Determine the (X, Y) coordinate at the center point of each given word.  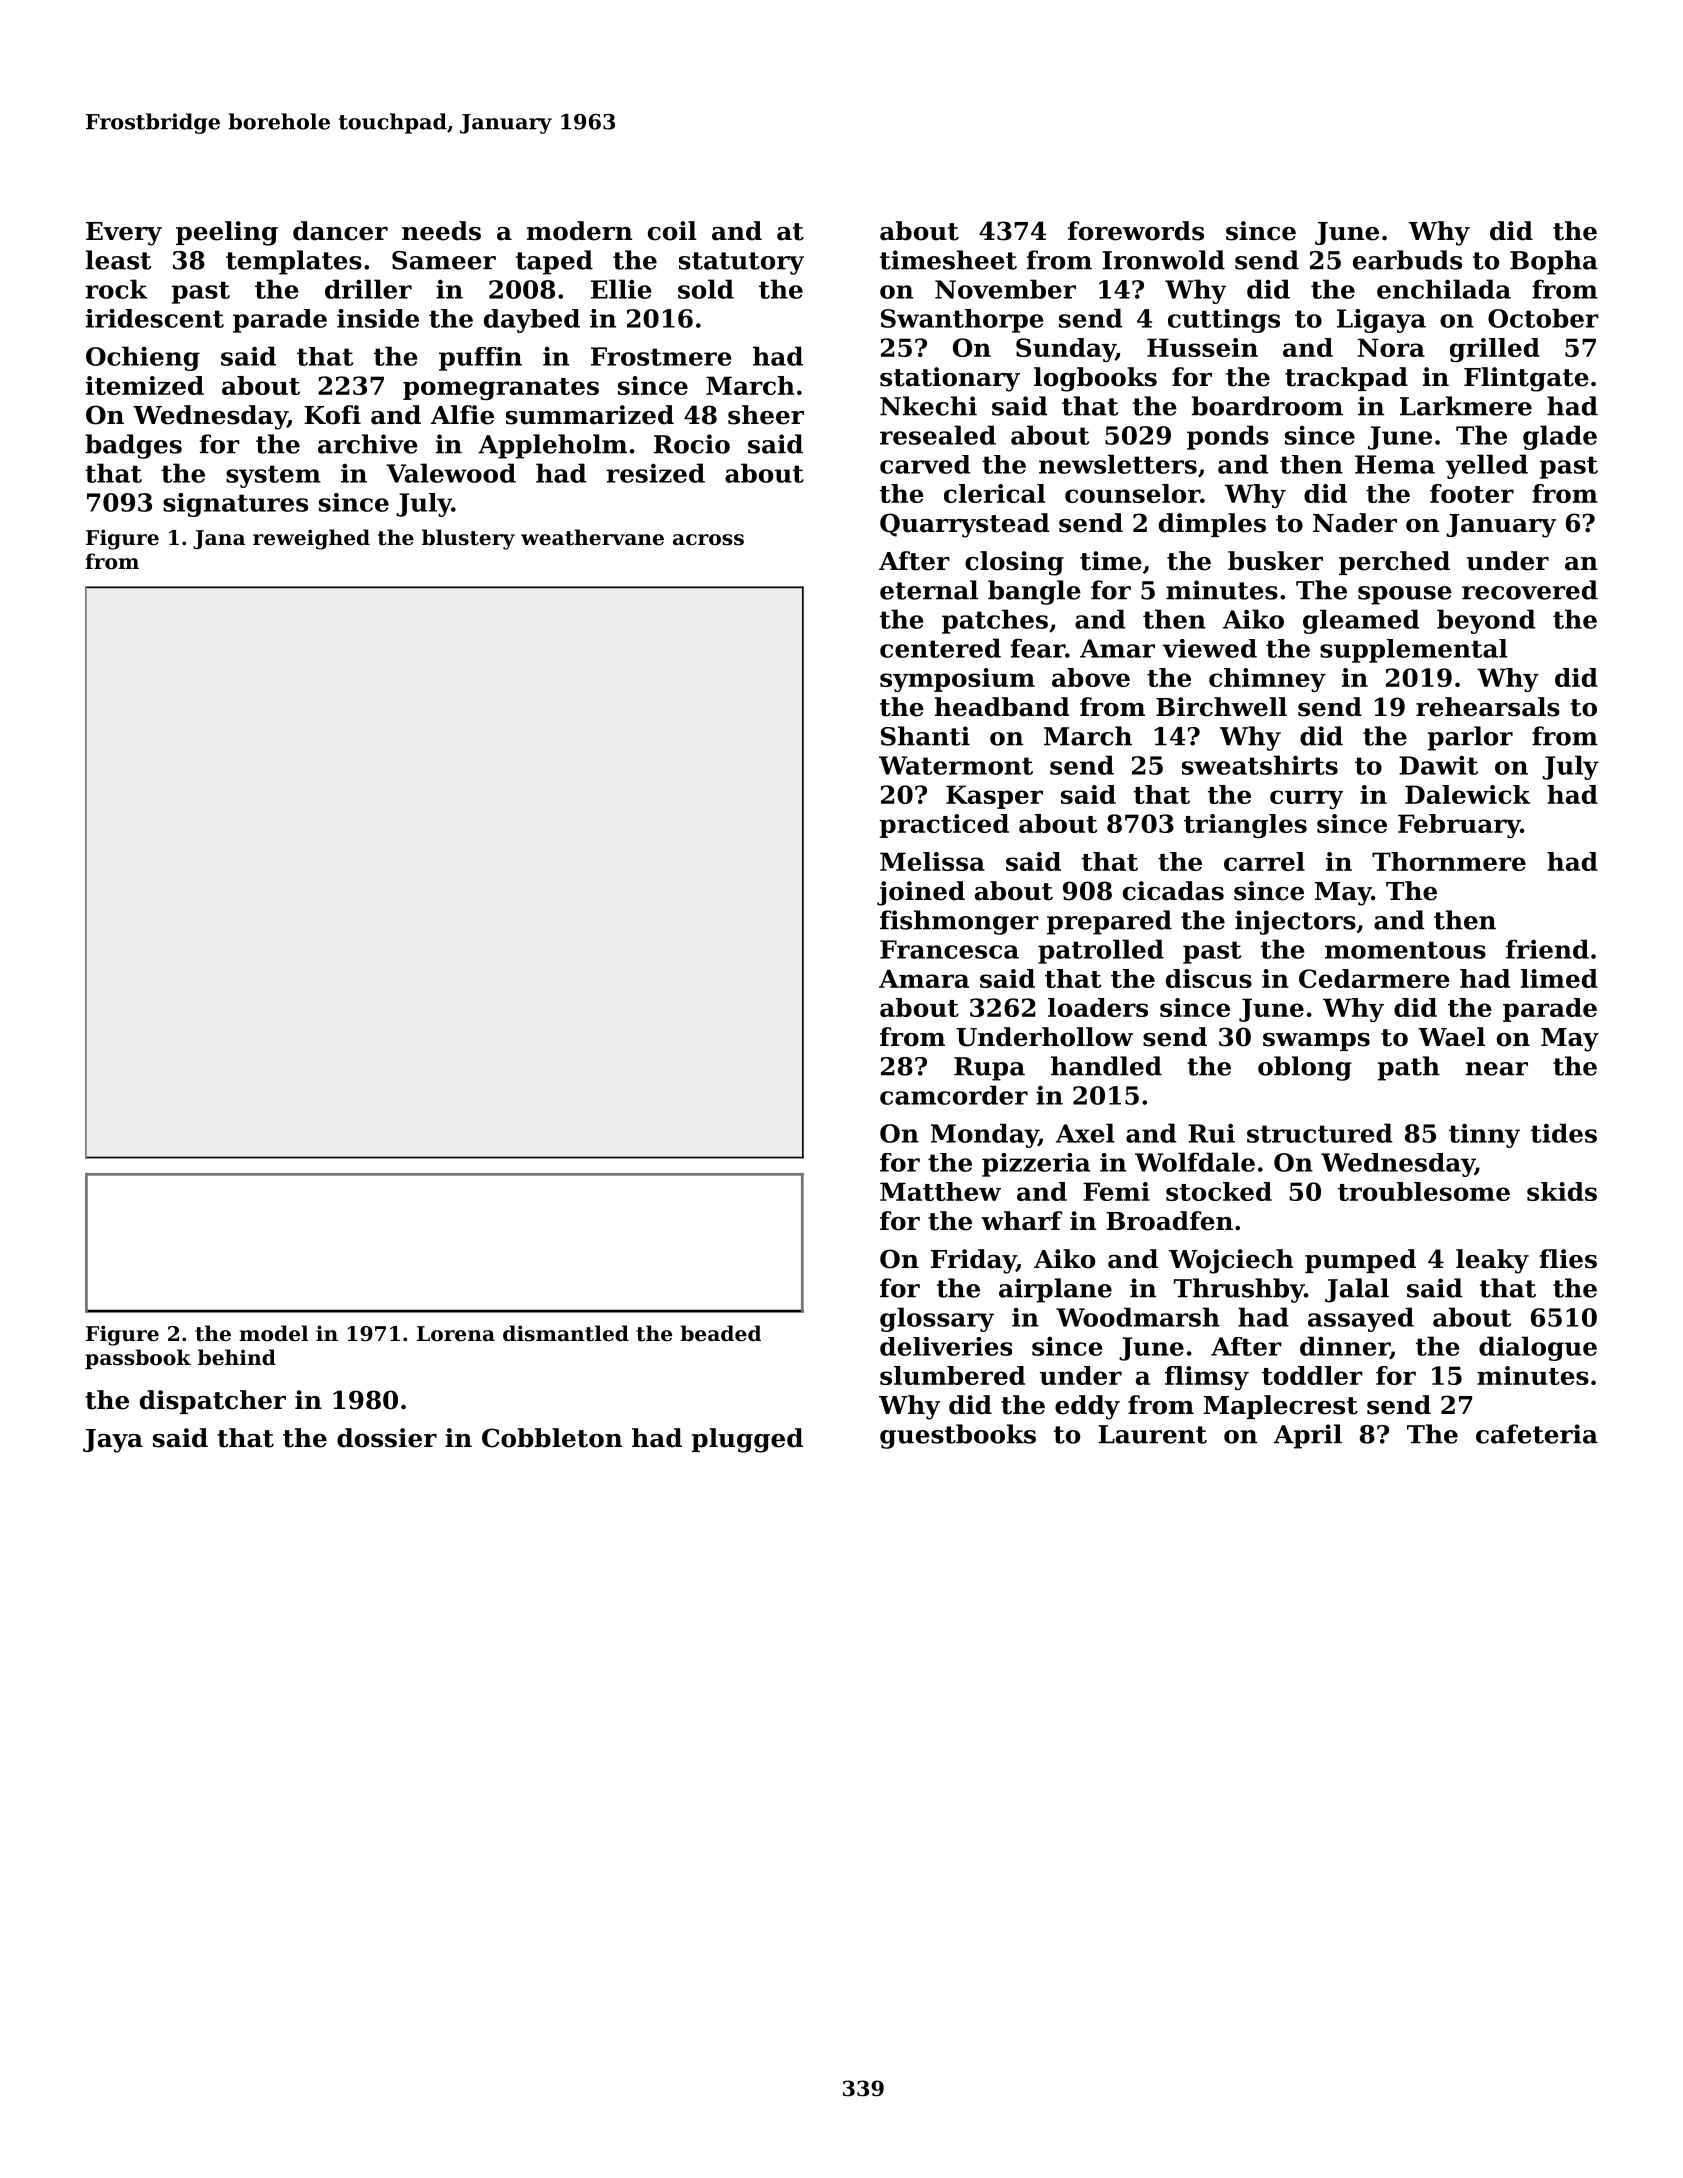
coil (672, 231)
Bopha (1554, 262)
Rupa (989, 1069)
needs (441, 231)
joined (921, 893)
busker (1275, 561)
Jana (219, 539)
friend (1547, 949)
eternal (929, 590)
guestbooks (958, 1436)
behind (237, 1357)
